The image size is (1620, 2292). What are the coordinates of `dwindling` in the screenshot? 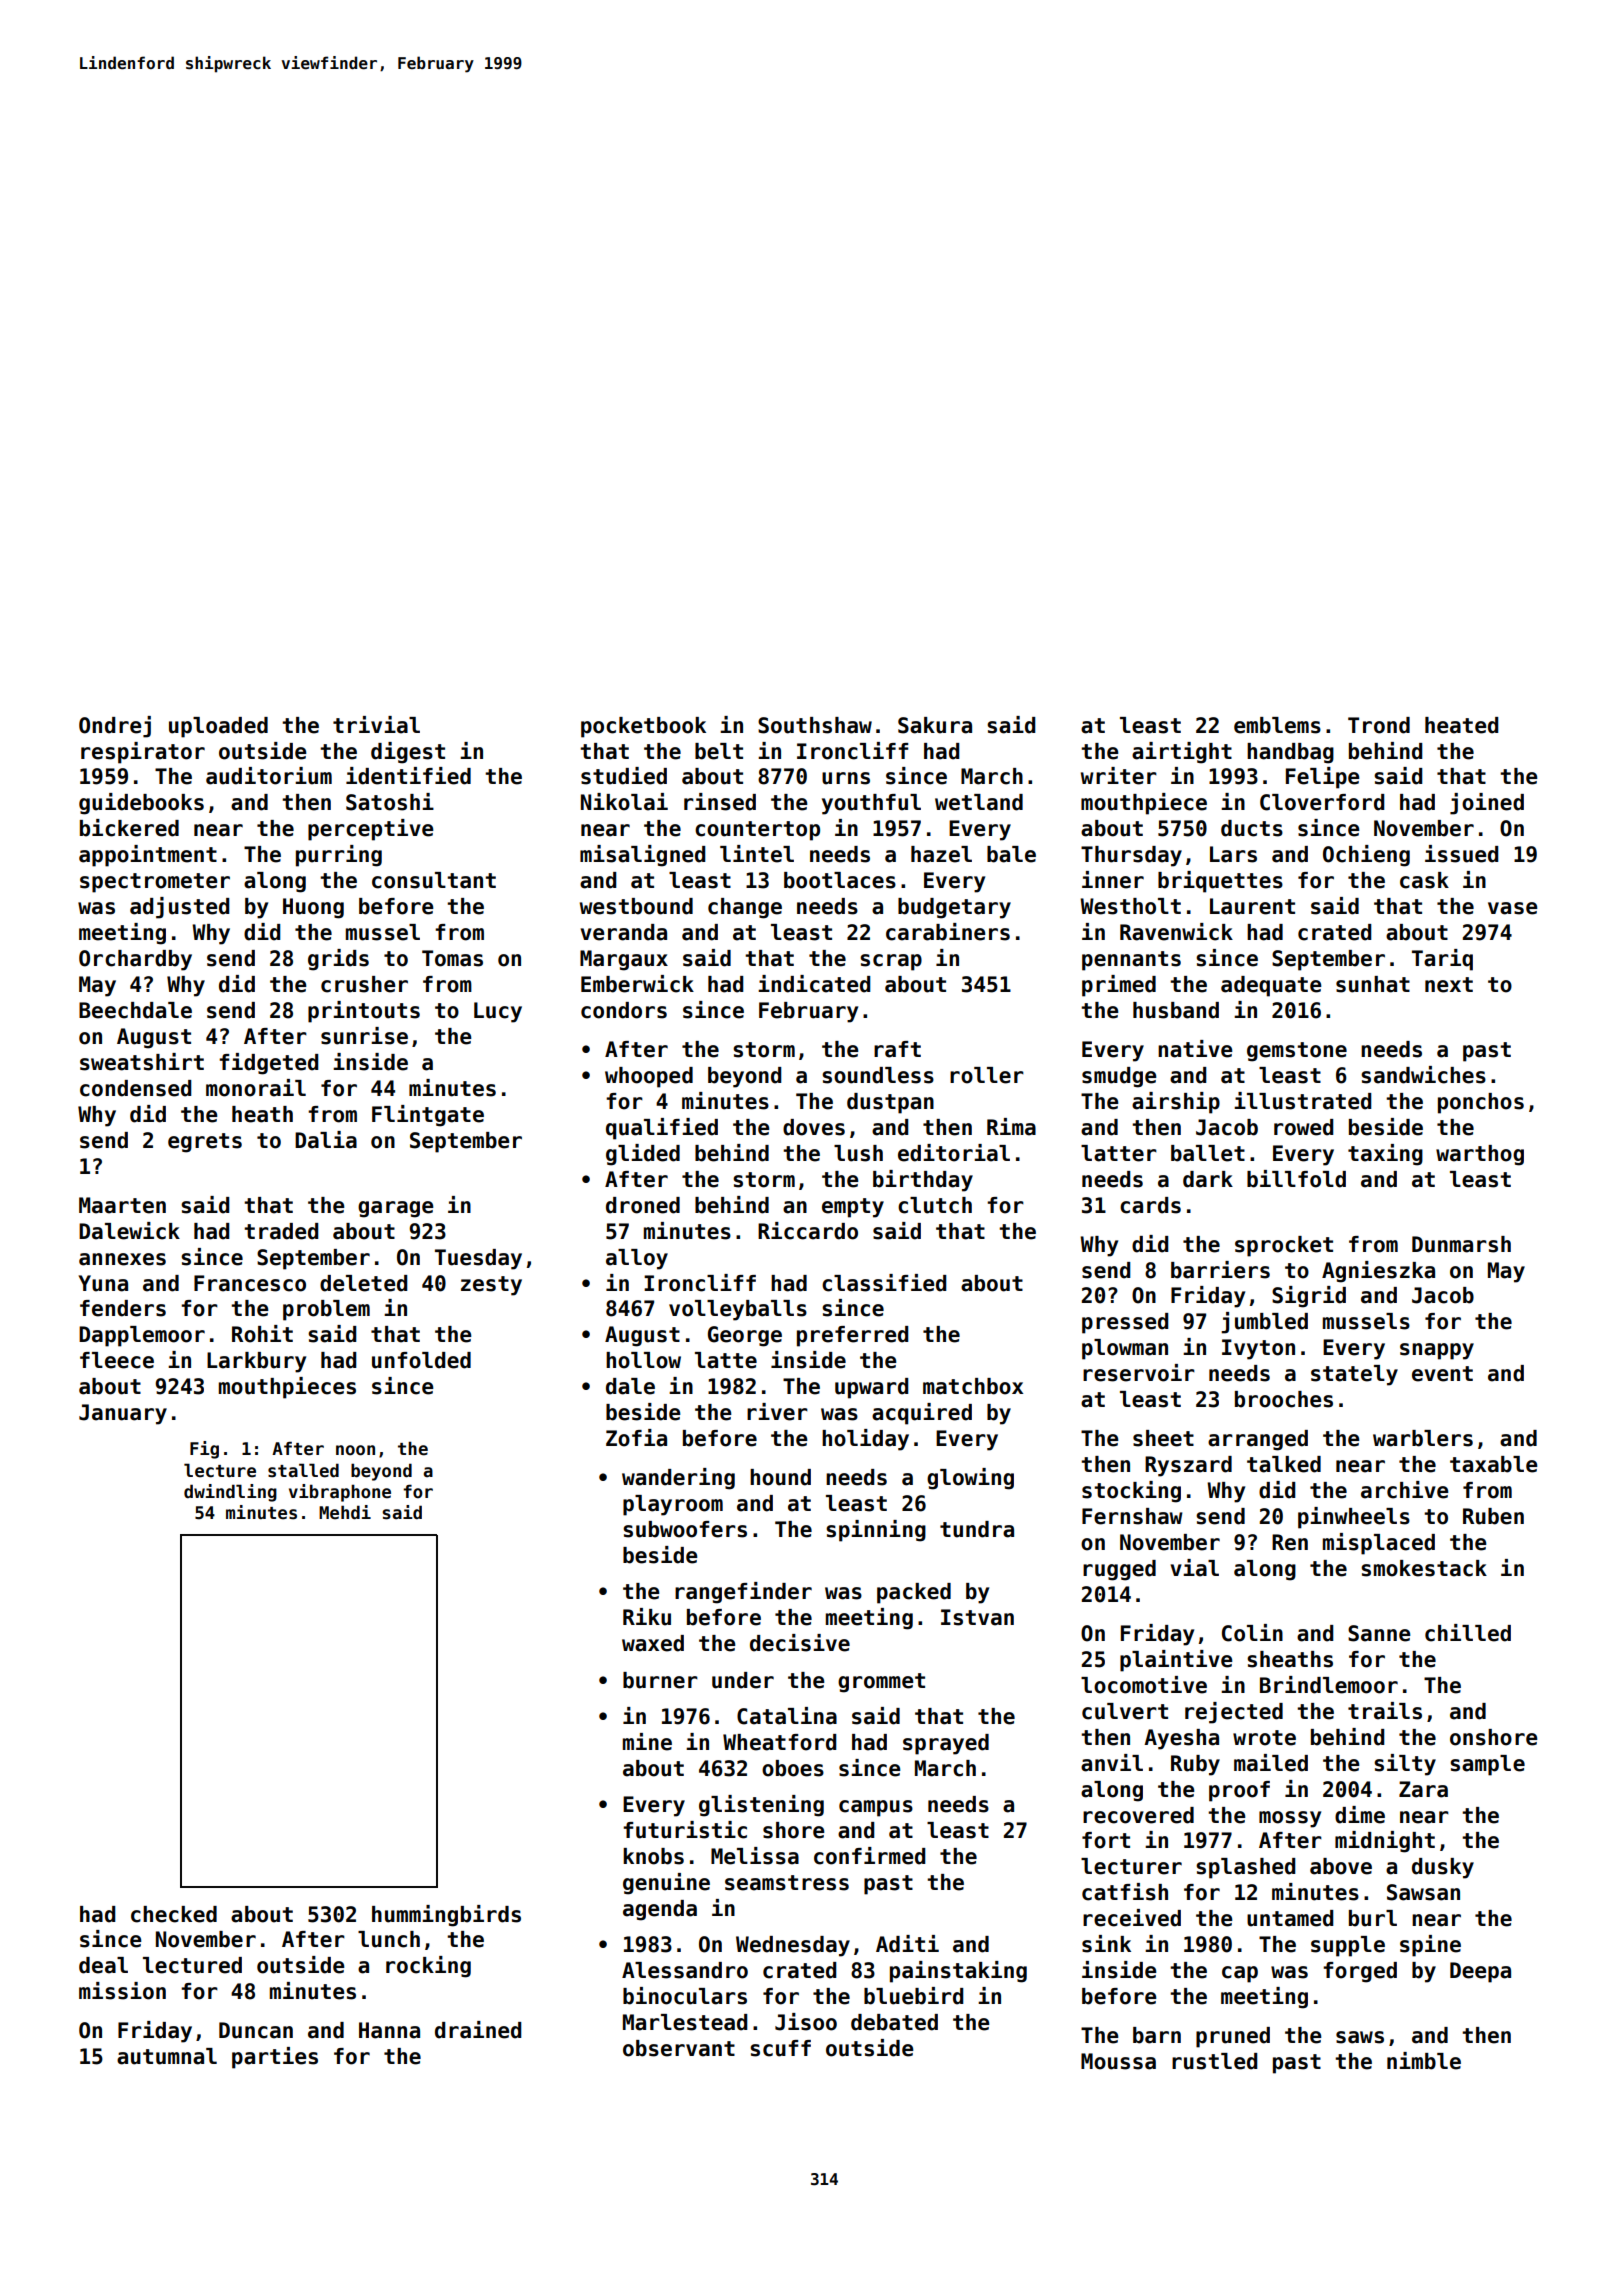 It's located at (230, 1493).
